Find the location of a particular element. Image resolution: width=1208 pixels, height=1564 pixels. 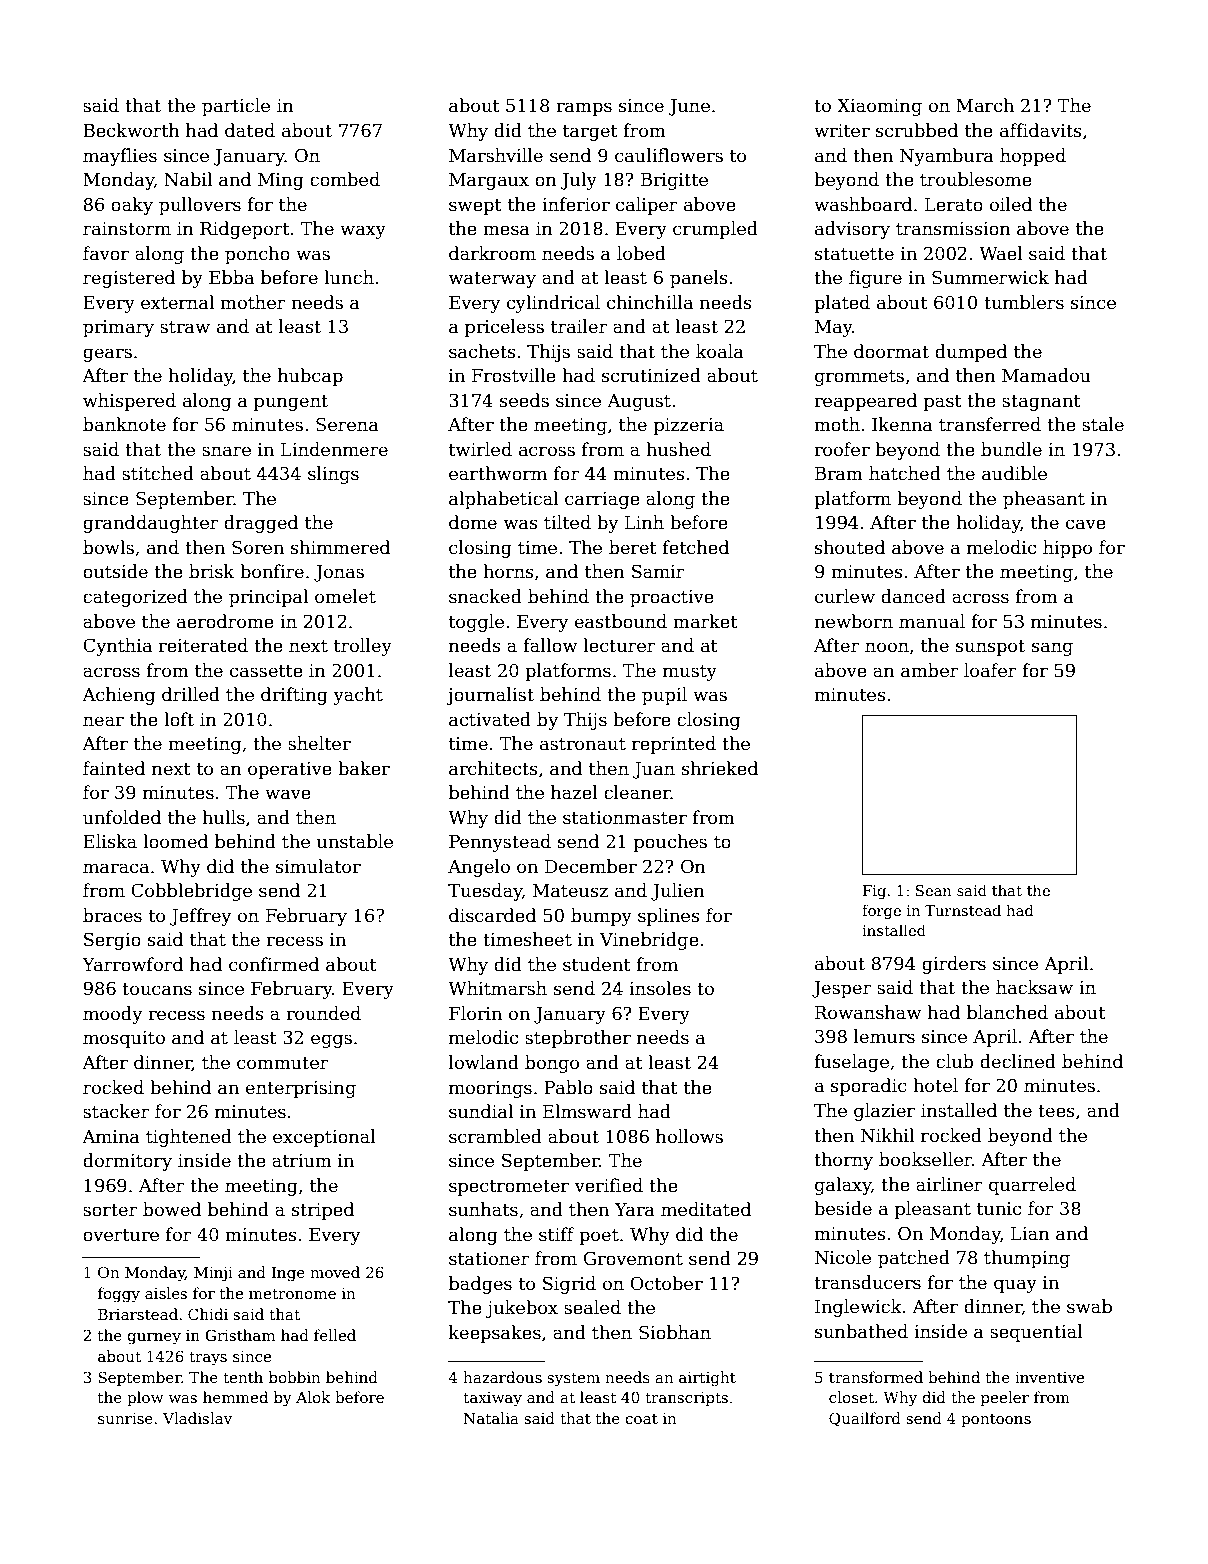

loafer is located at coordinates (990, 670).
